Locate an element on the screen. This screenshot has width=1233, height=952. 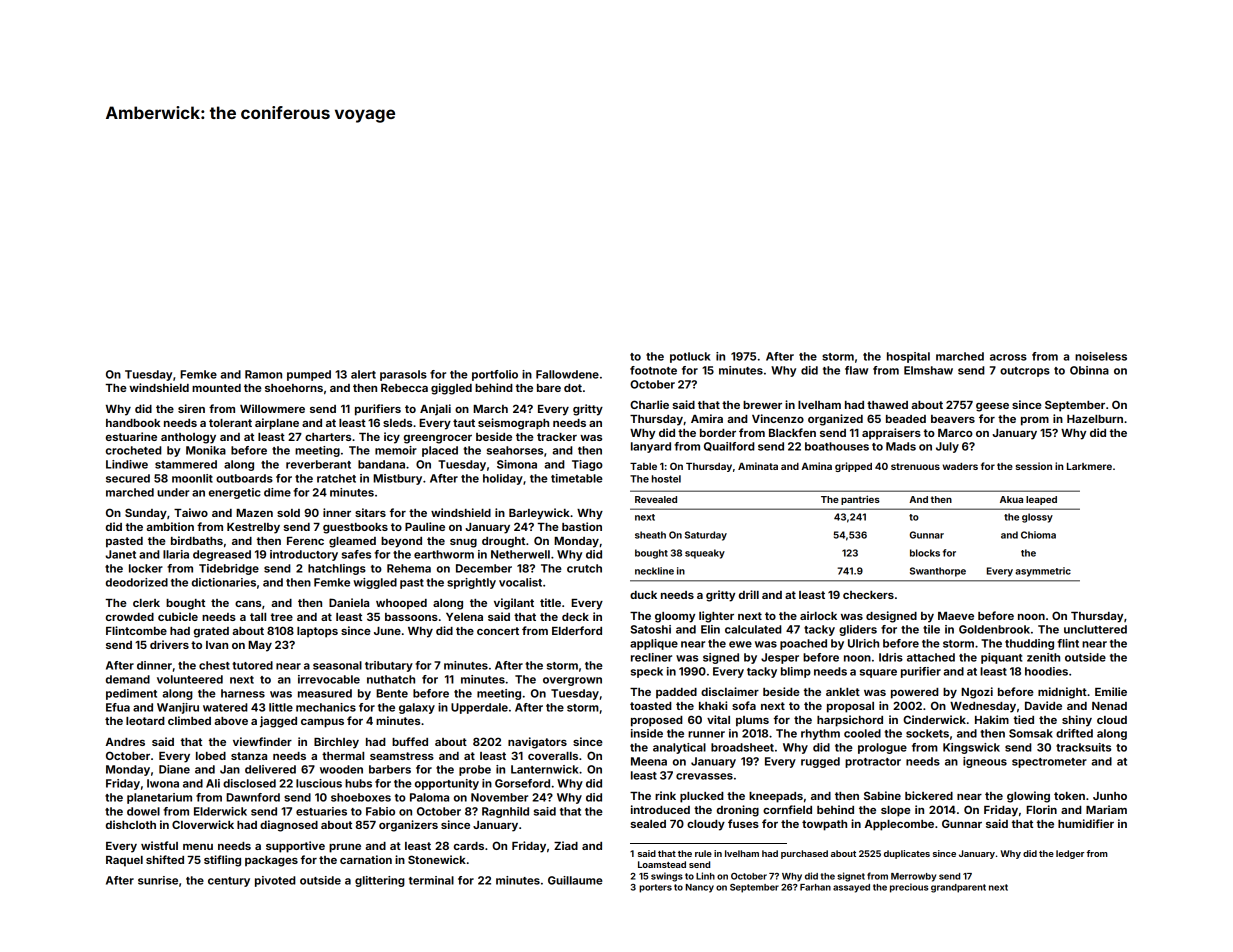
analytical is located at coordinates (679, 748).
